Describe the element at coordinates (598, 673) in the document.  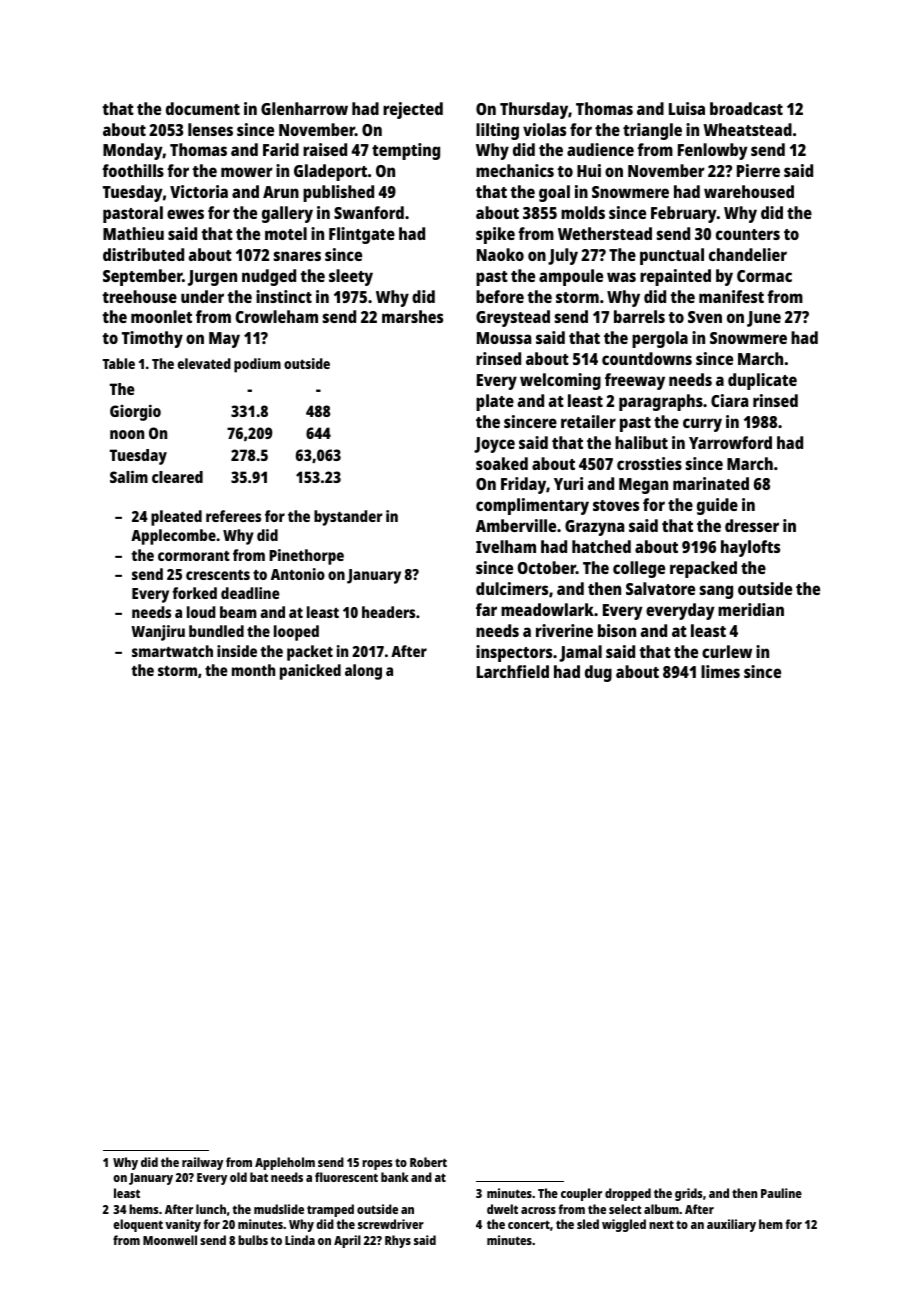
I see `dug` at that location.
